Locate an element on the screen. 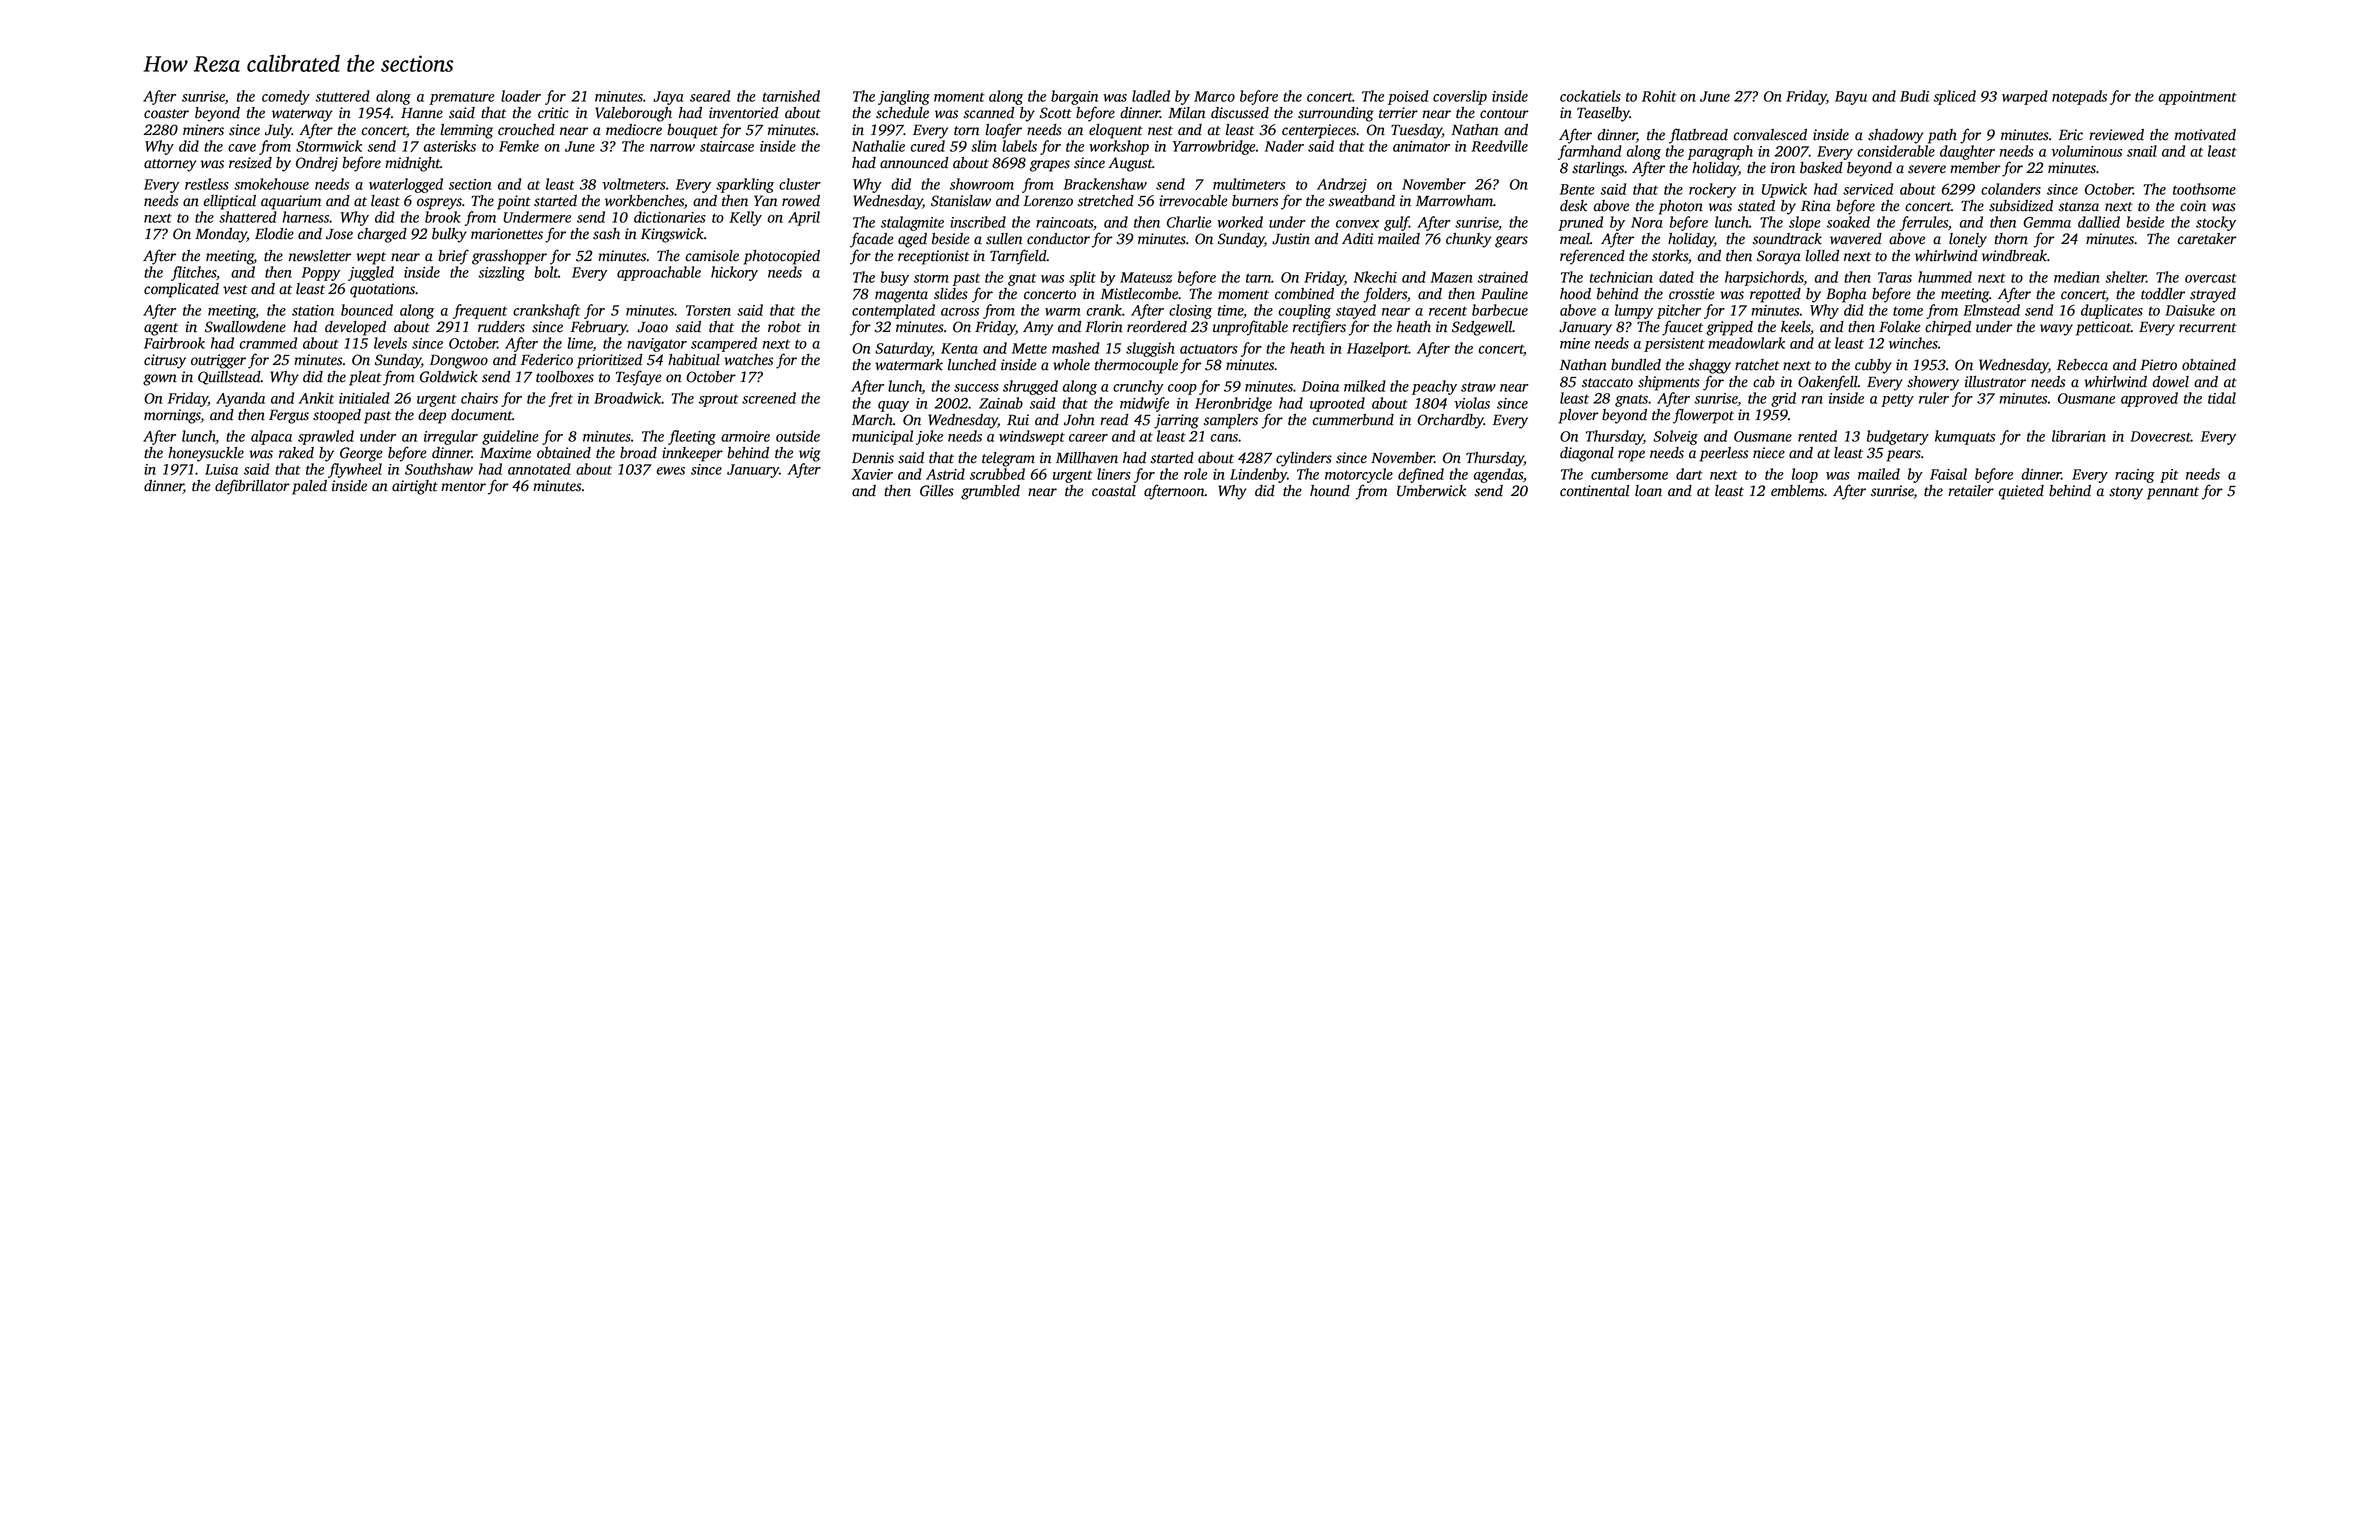 The image size is (2380, 1540). watermark is located at coordinates (909, 365).
